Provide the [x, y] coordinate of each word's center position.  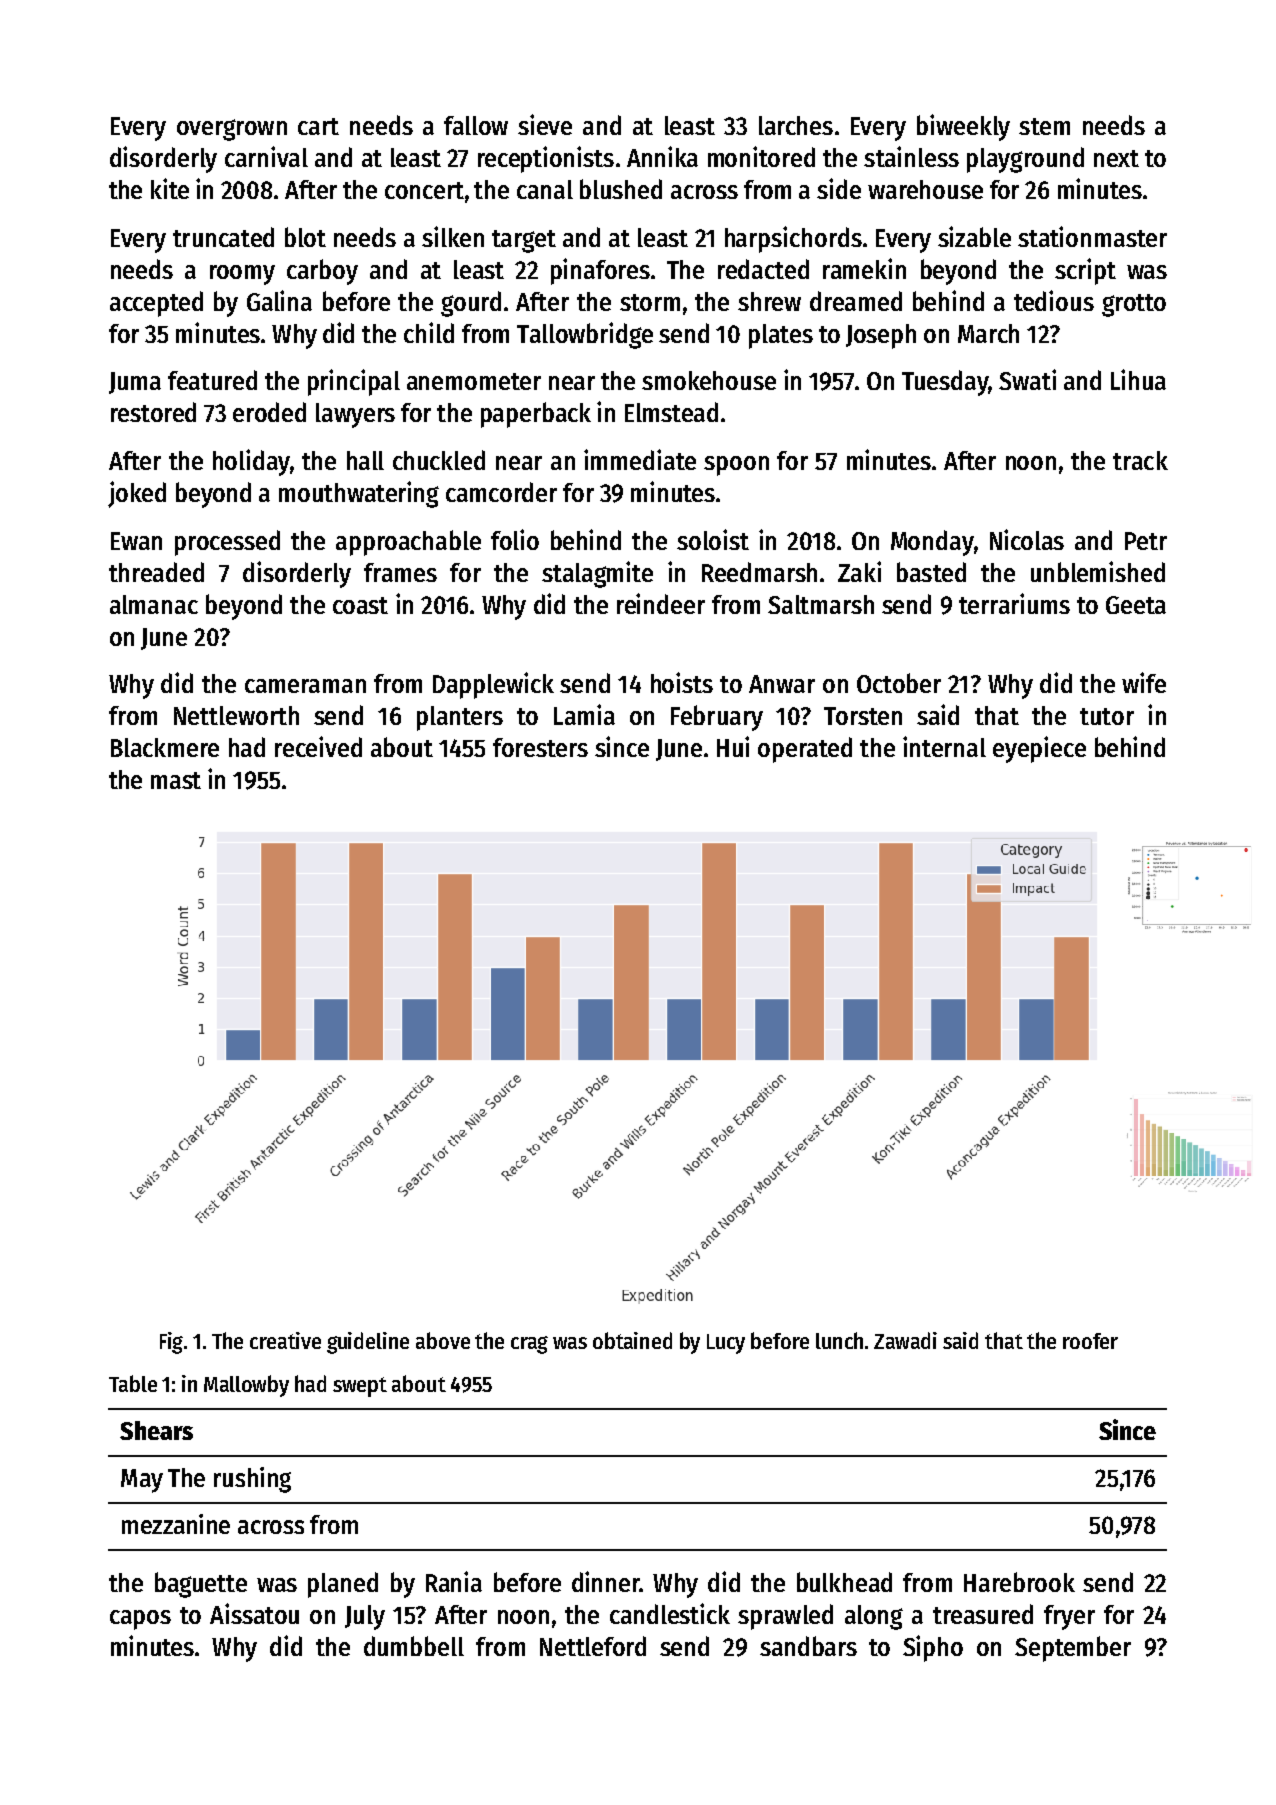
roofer [1090, 1341]
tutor [1107, 716]
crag [529, 1345]
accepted [156, 304]
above [443, 1340]
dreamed [856, 301]
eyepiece [1039, 749]
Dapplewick [493, 685]
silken [453, 236]
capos [140, 1620]
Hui [733, 746]
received [318, 746]
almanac [154, 604]
